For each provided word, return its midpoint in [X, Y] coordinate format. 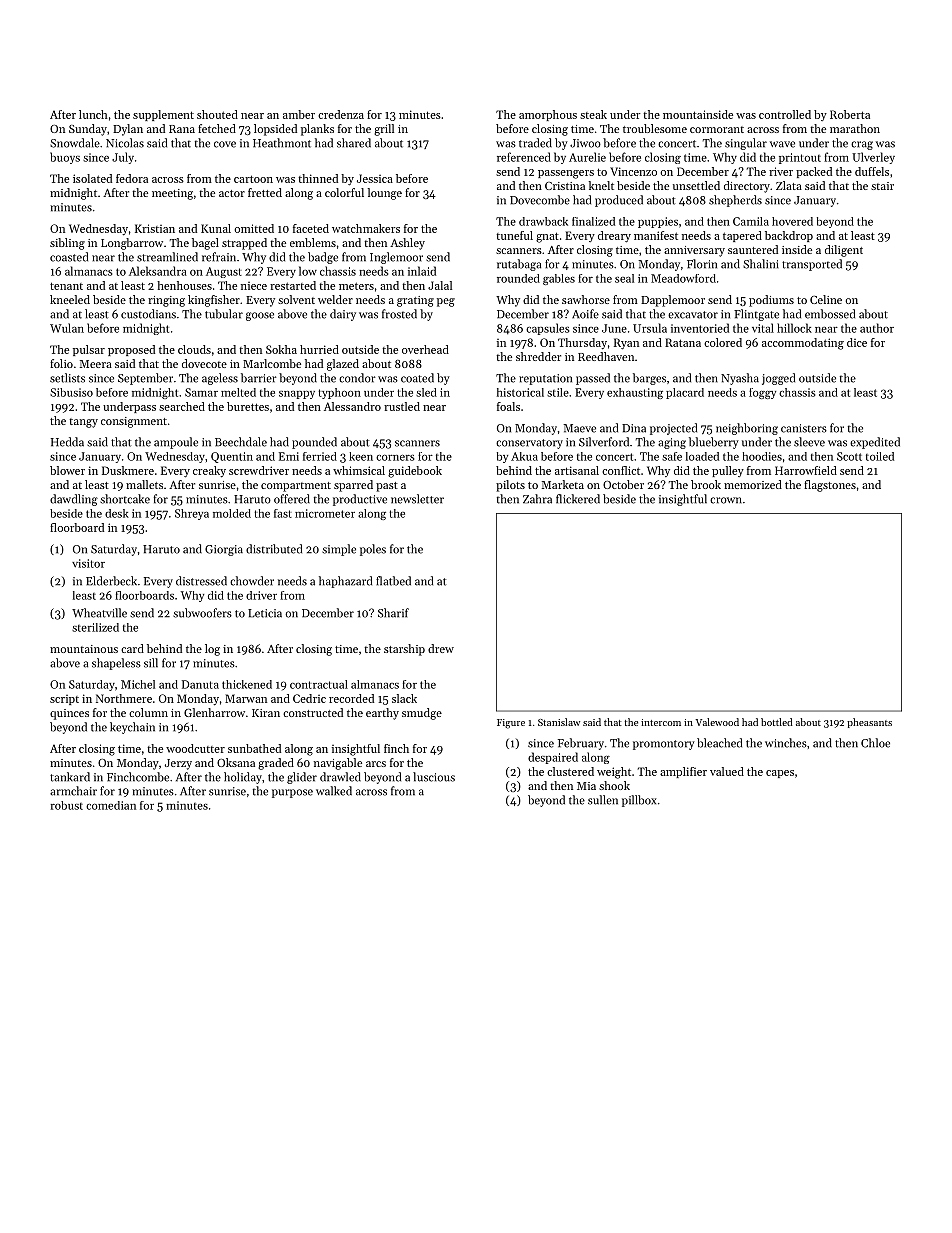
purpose [292, 793]
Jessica [375, 178]
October [623, 484]
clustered [570, 771]
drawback [543, 221]
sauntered [753, 249]
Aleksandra [158, 271]
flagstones [830, 486]
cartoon [253, 179]
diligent [844, 251]
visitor [88, 563]
